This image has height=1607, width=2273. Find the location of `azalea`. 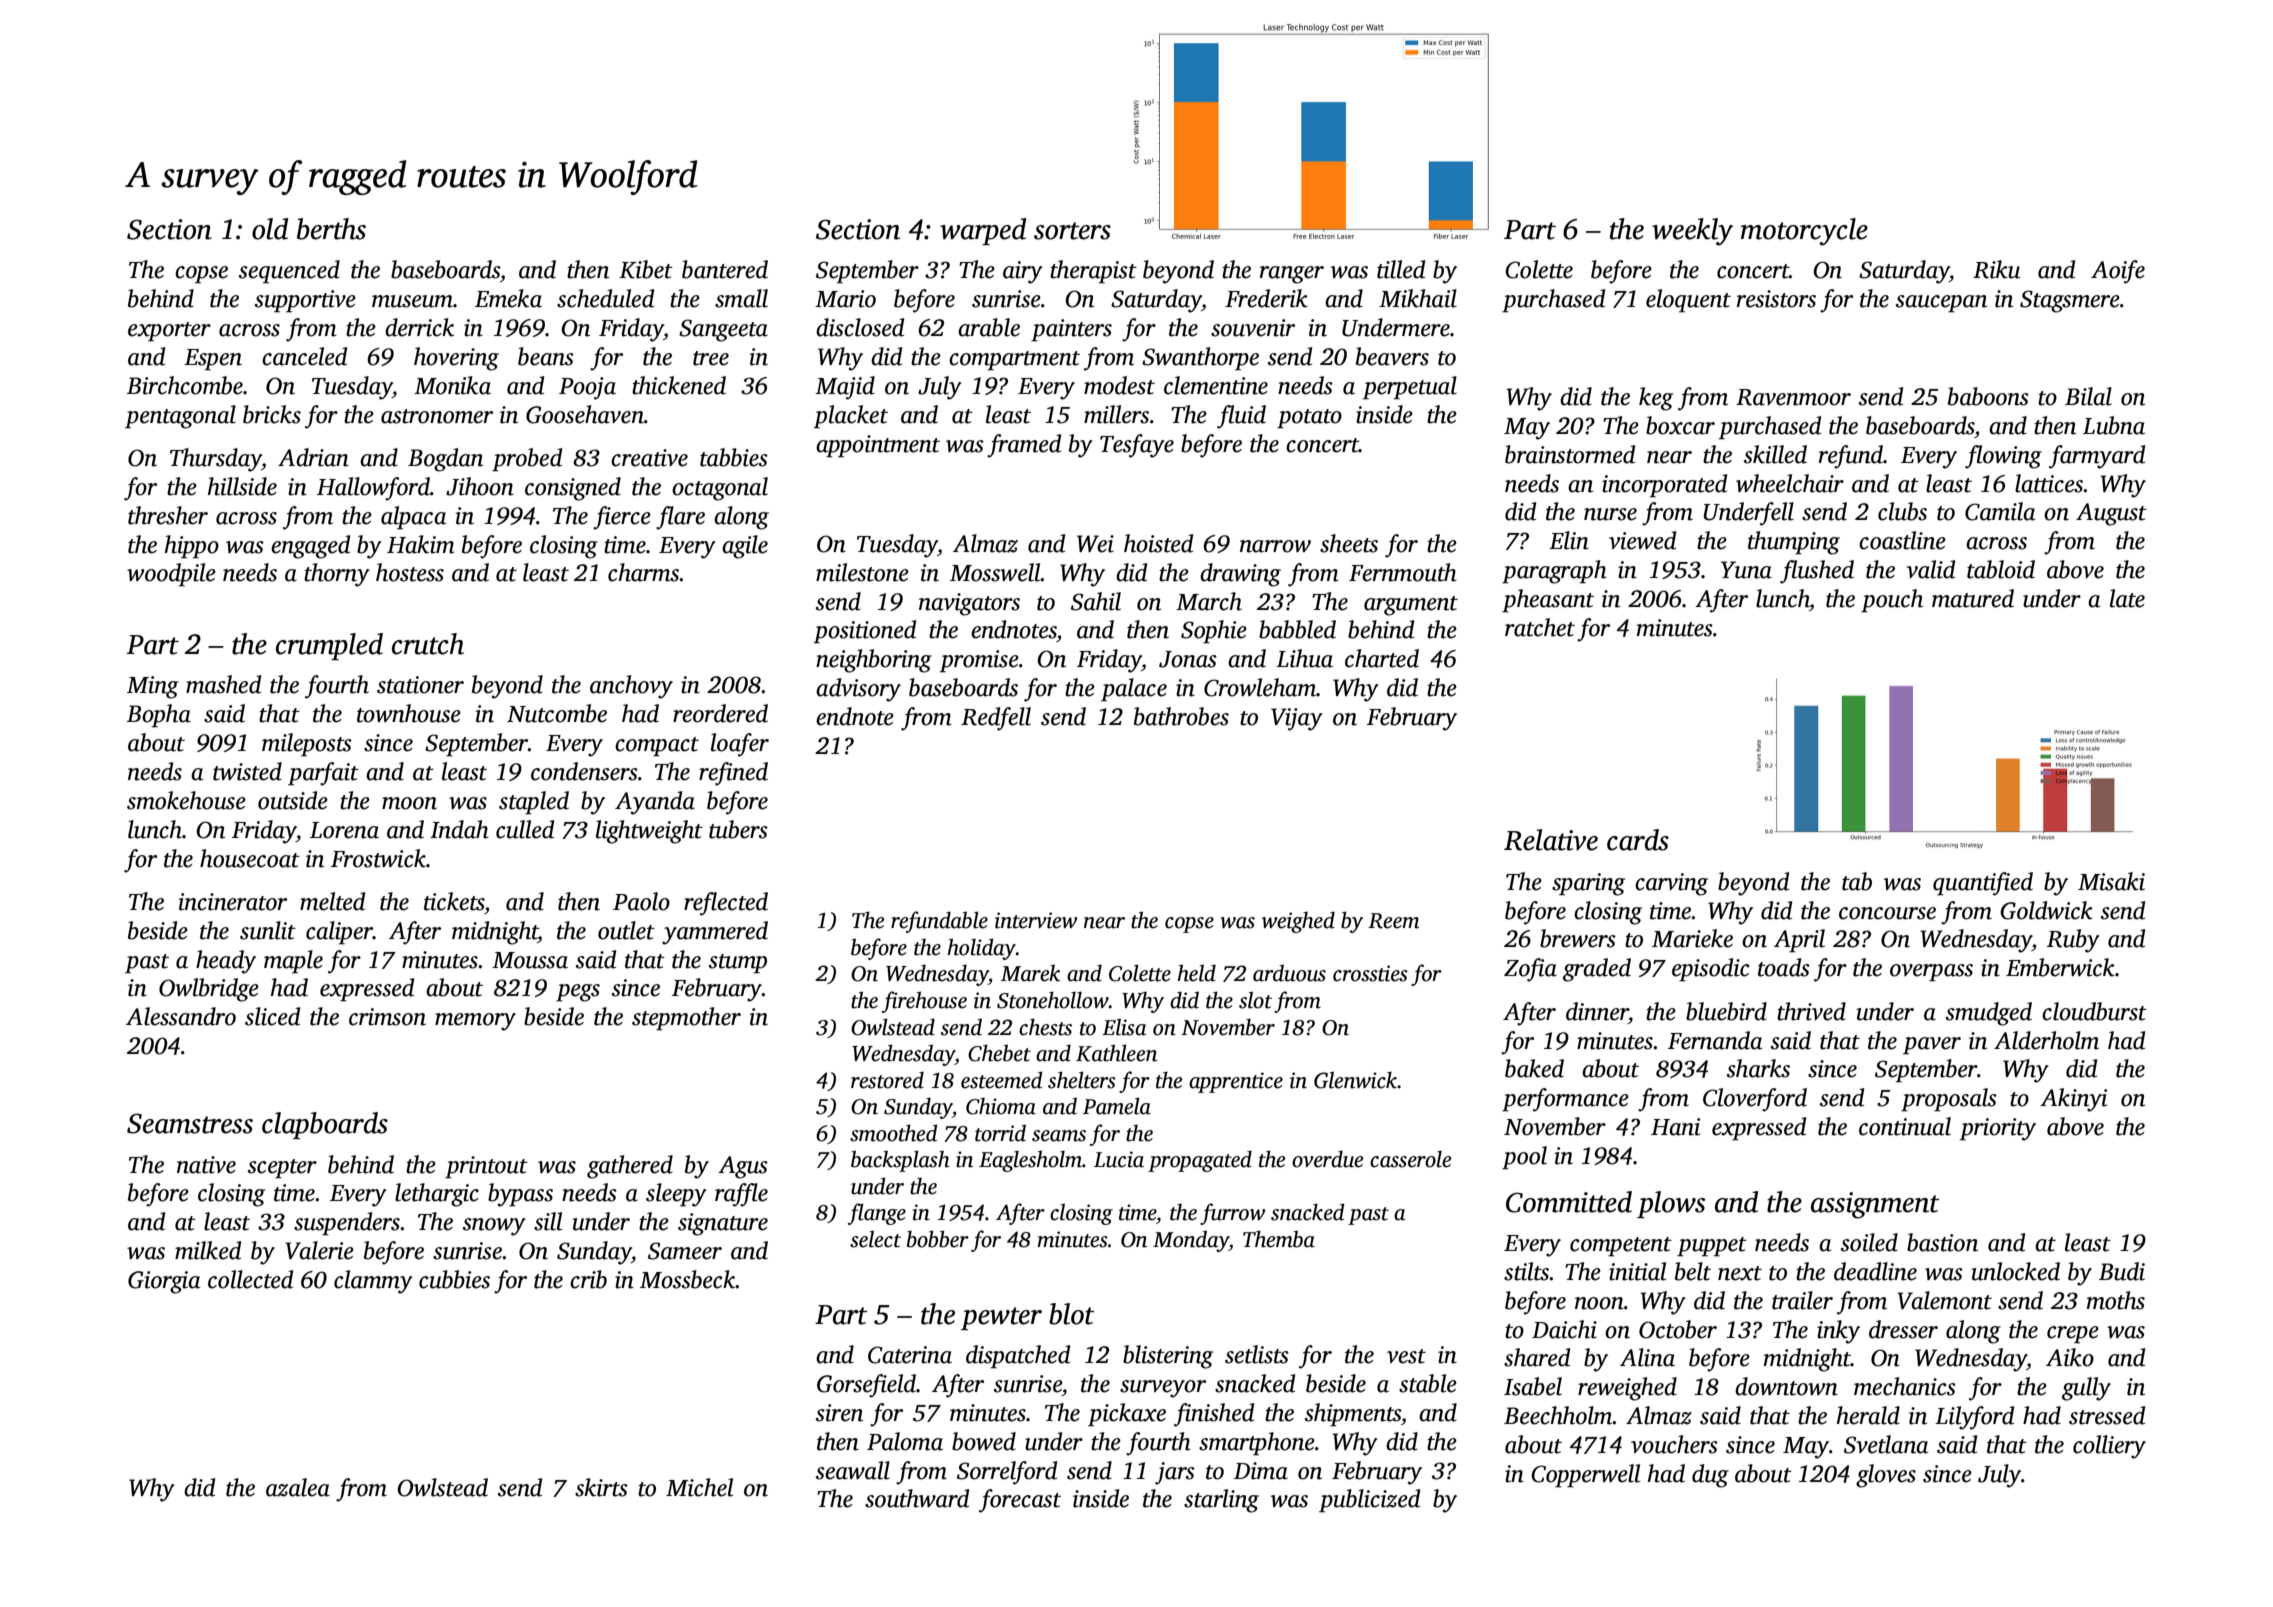

azalea is located at coordinates (298, 1487).
